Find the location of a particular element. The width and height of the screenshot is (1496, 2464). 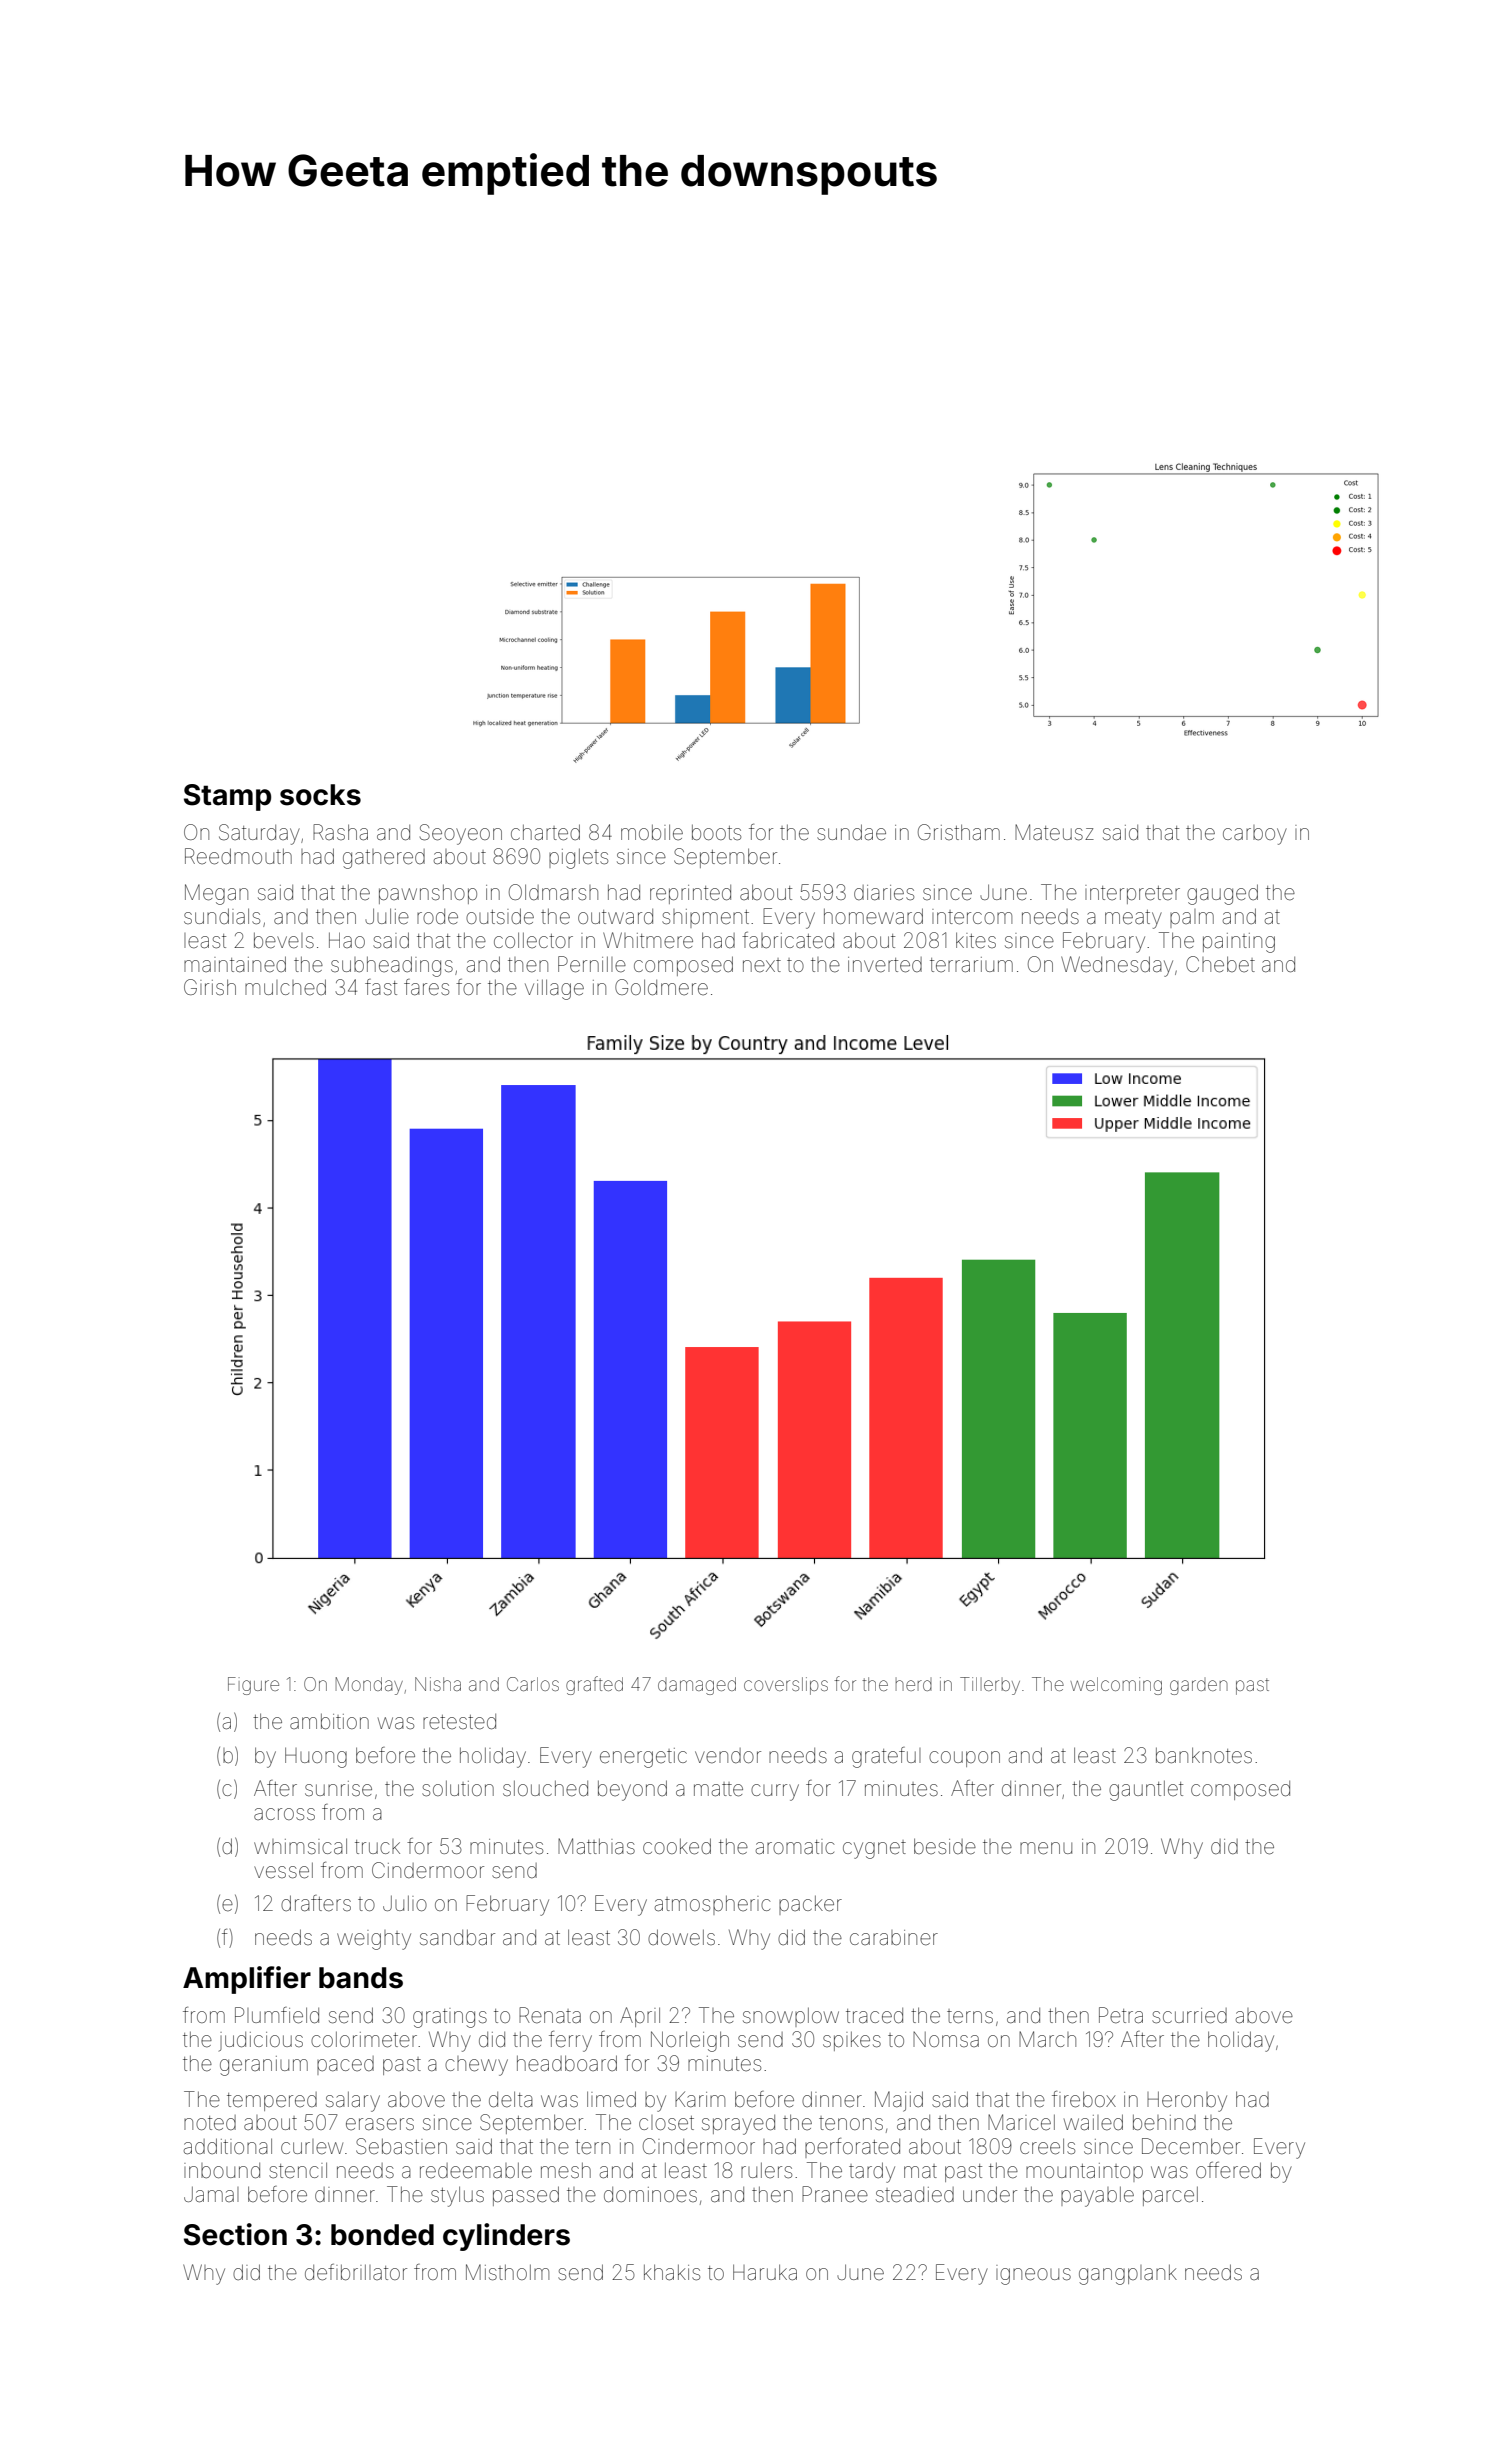

Section is located at coordinates (235, 2234).
